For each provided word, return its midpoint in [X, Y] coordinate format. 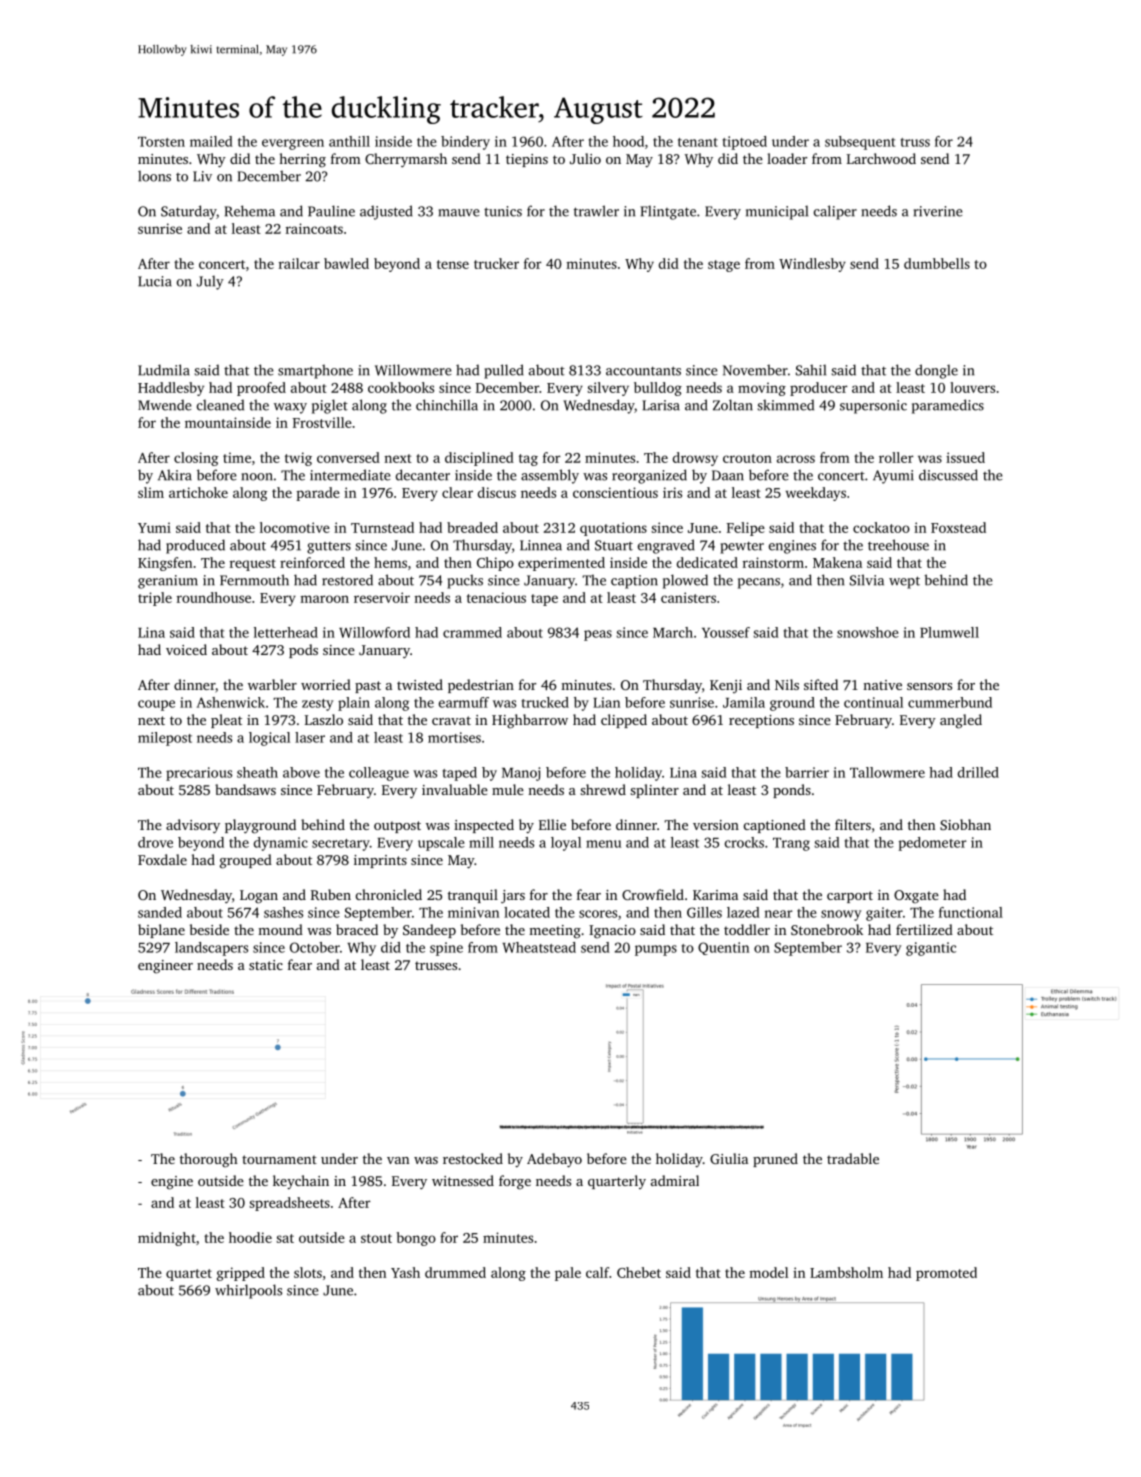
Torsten [161, 142]
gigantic [931, 949]
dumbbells [937, 263]
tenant [698, 142]
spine [446, 949]
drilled [978, 772]
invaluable [455, 789]
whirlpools [248, 1291]
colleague [379, 774]
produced [195, 546]
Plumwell [949, 632]
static [266, 965]
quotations [613, 529]
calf [597, 1272]
